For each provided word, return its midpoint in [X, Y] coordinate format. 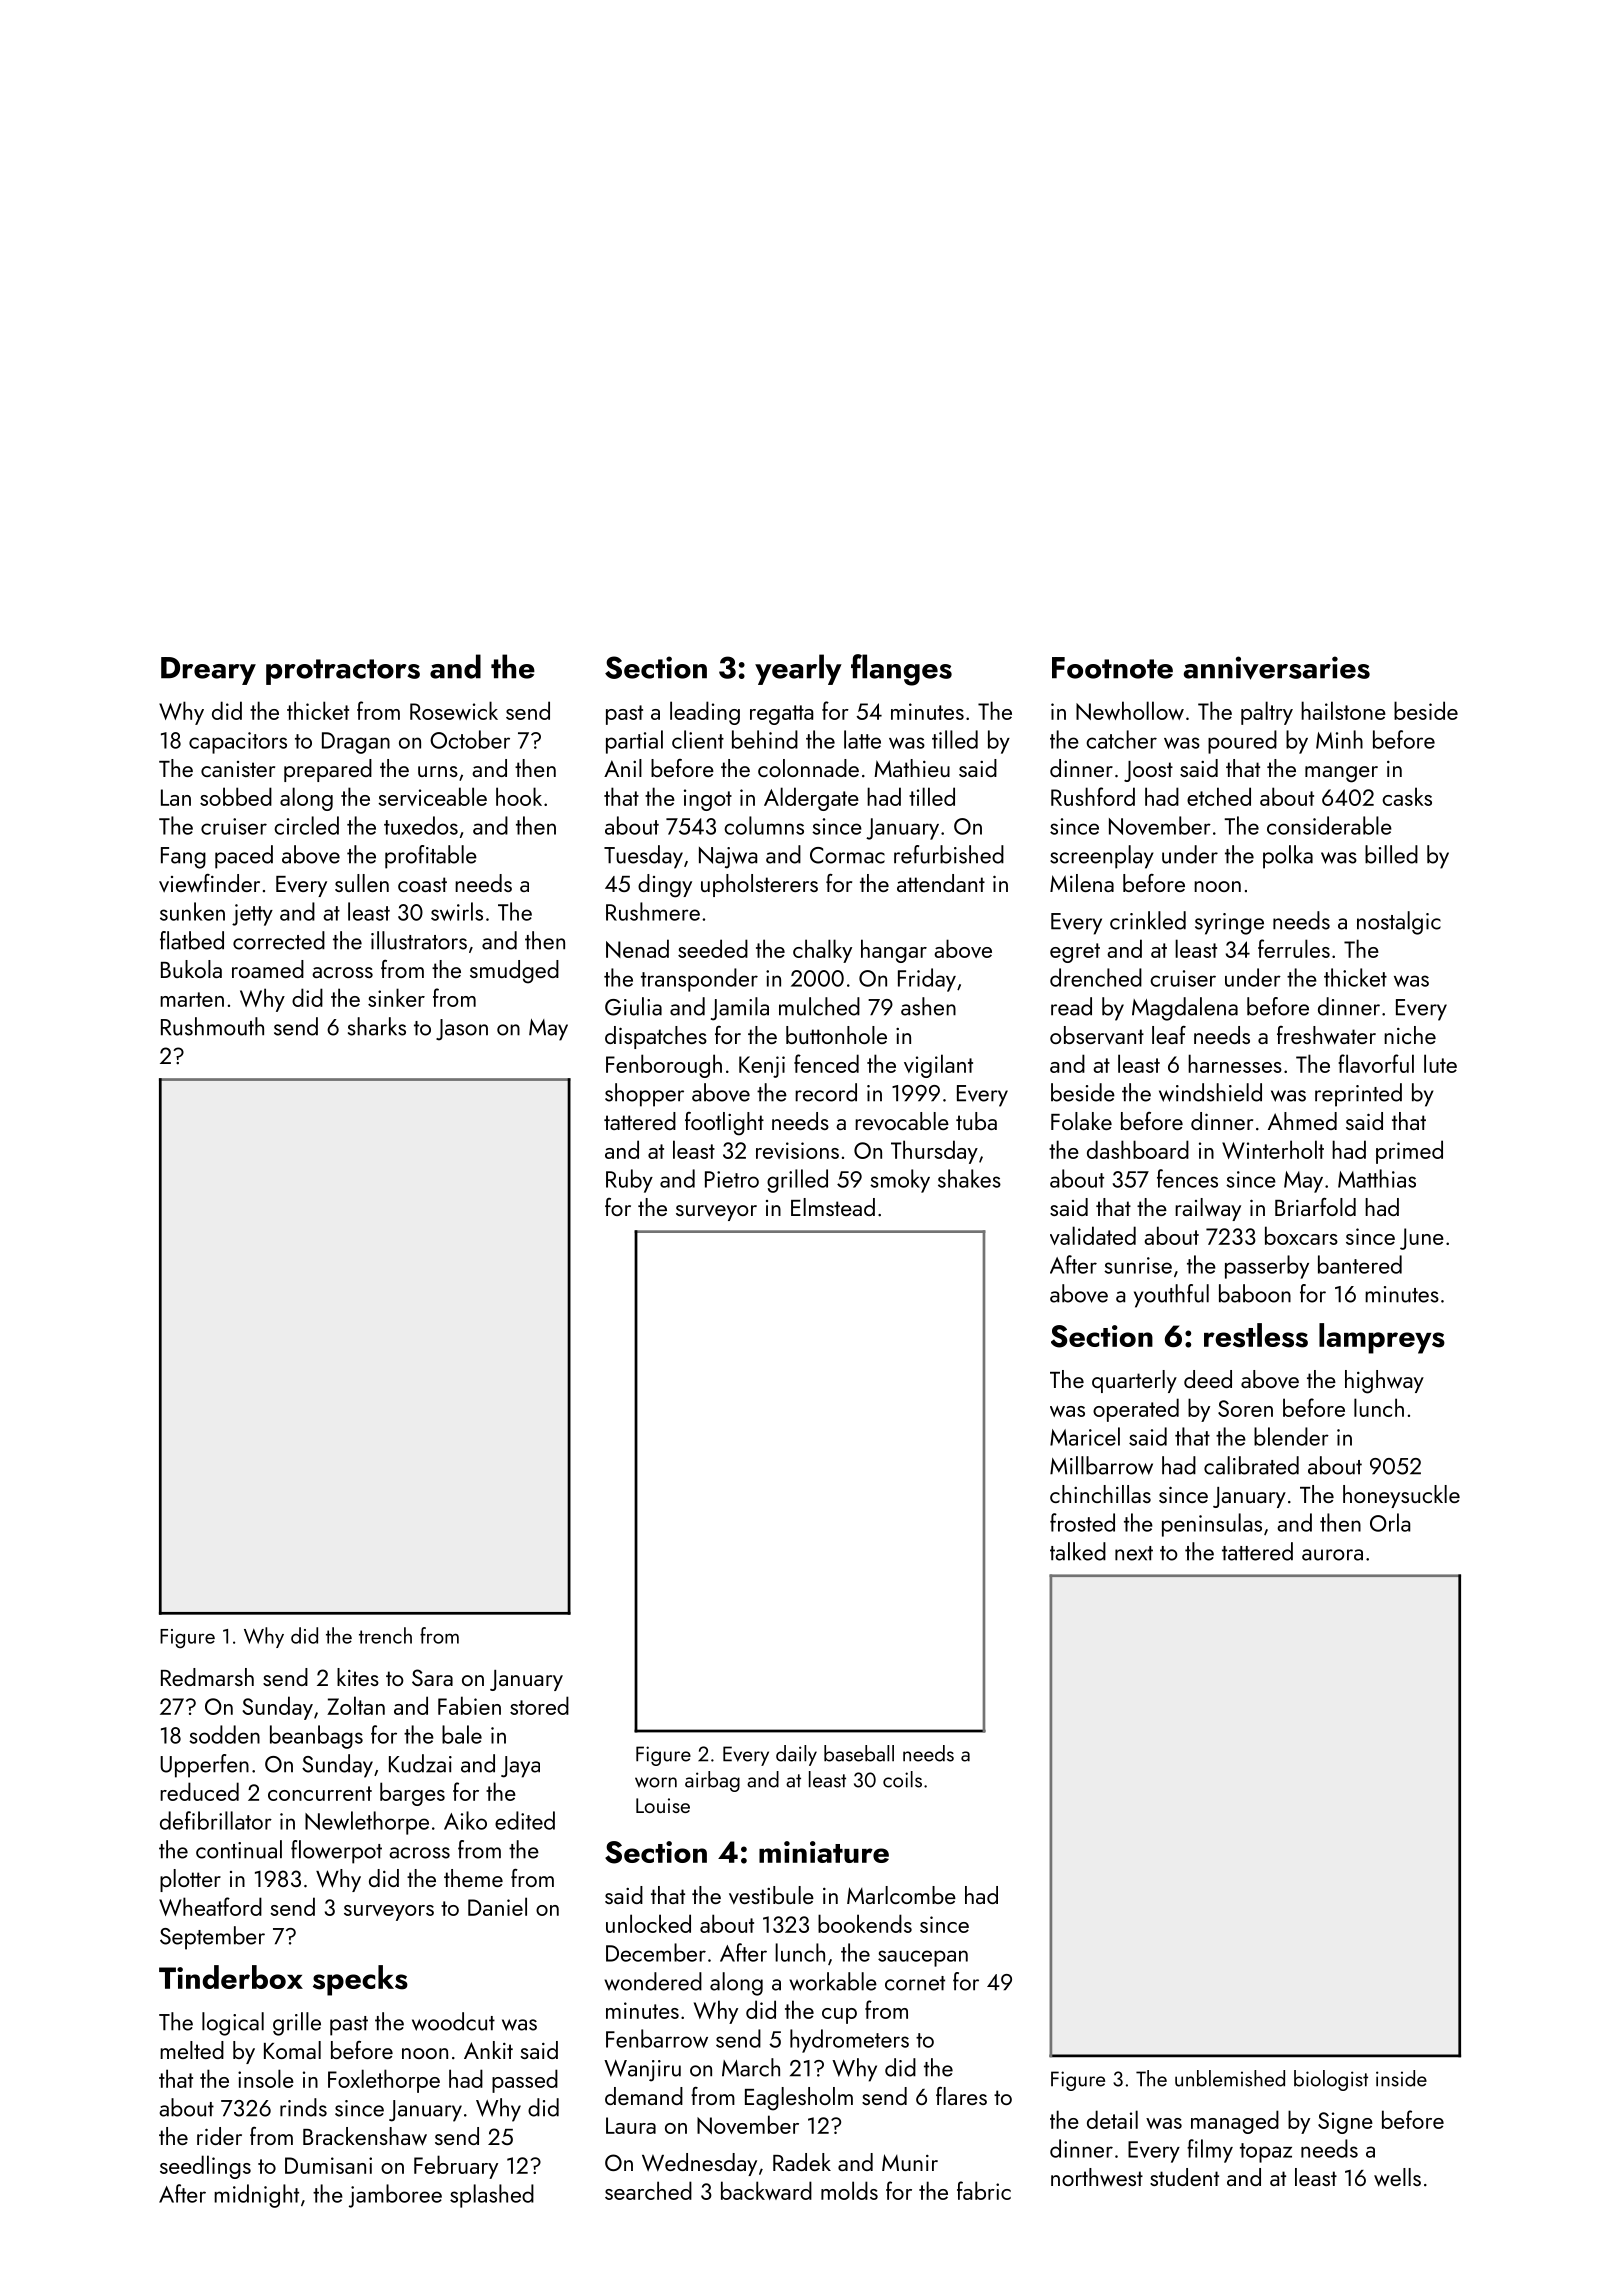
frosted [1082, 1522]
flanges [901, 670]
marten [192, 999]
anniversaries [1277, 668]
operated [1136, 1410]
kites [358, 1677]
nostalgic [1399, 923]
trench [385, 1635]
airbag [712, 1781]
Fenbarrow [657, 2038]
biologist [1331, 2080]
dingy [665, 886]
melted [192, 2050]
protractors [343, 672]
